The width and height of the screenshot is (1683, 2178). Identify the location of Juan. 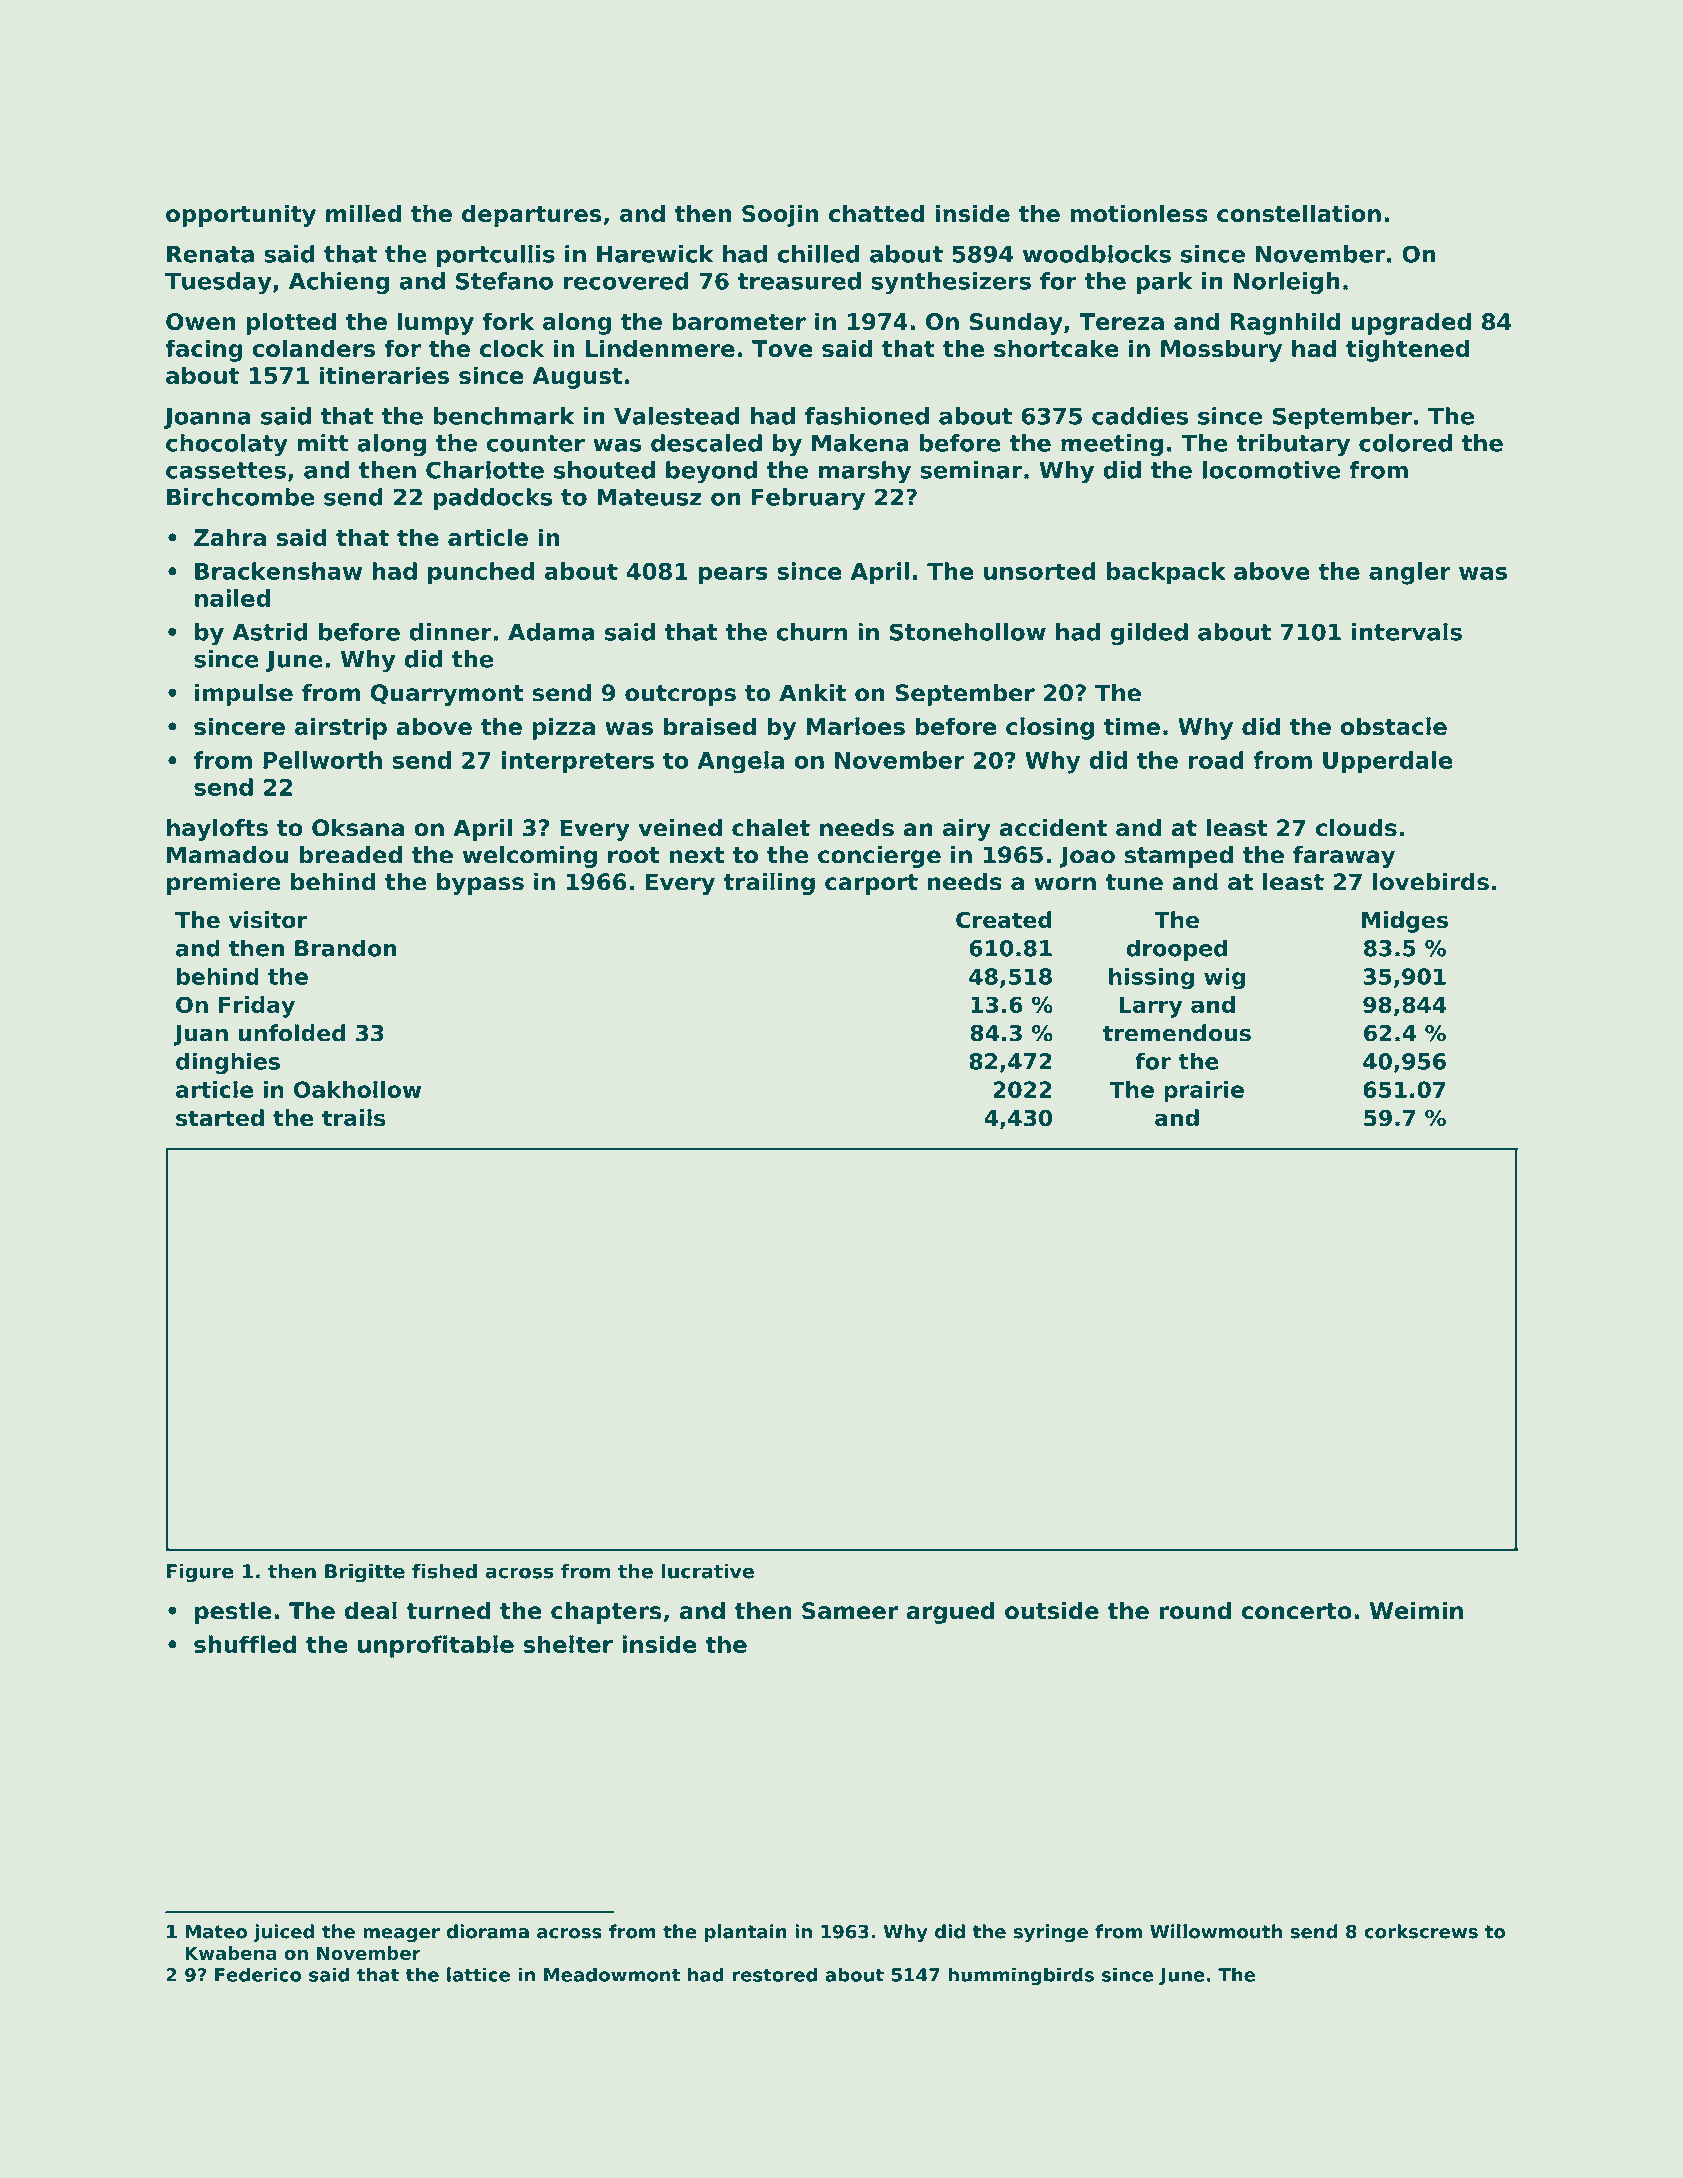
(201, 1035).
